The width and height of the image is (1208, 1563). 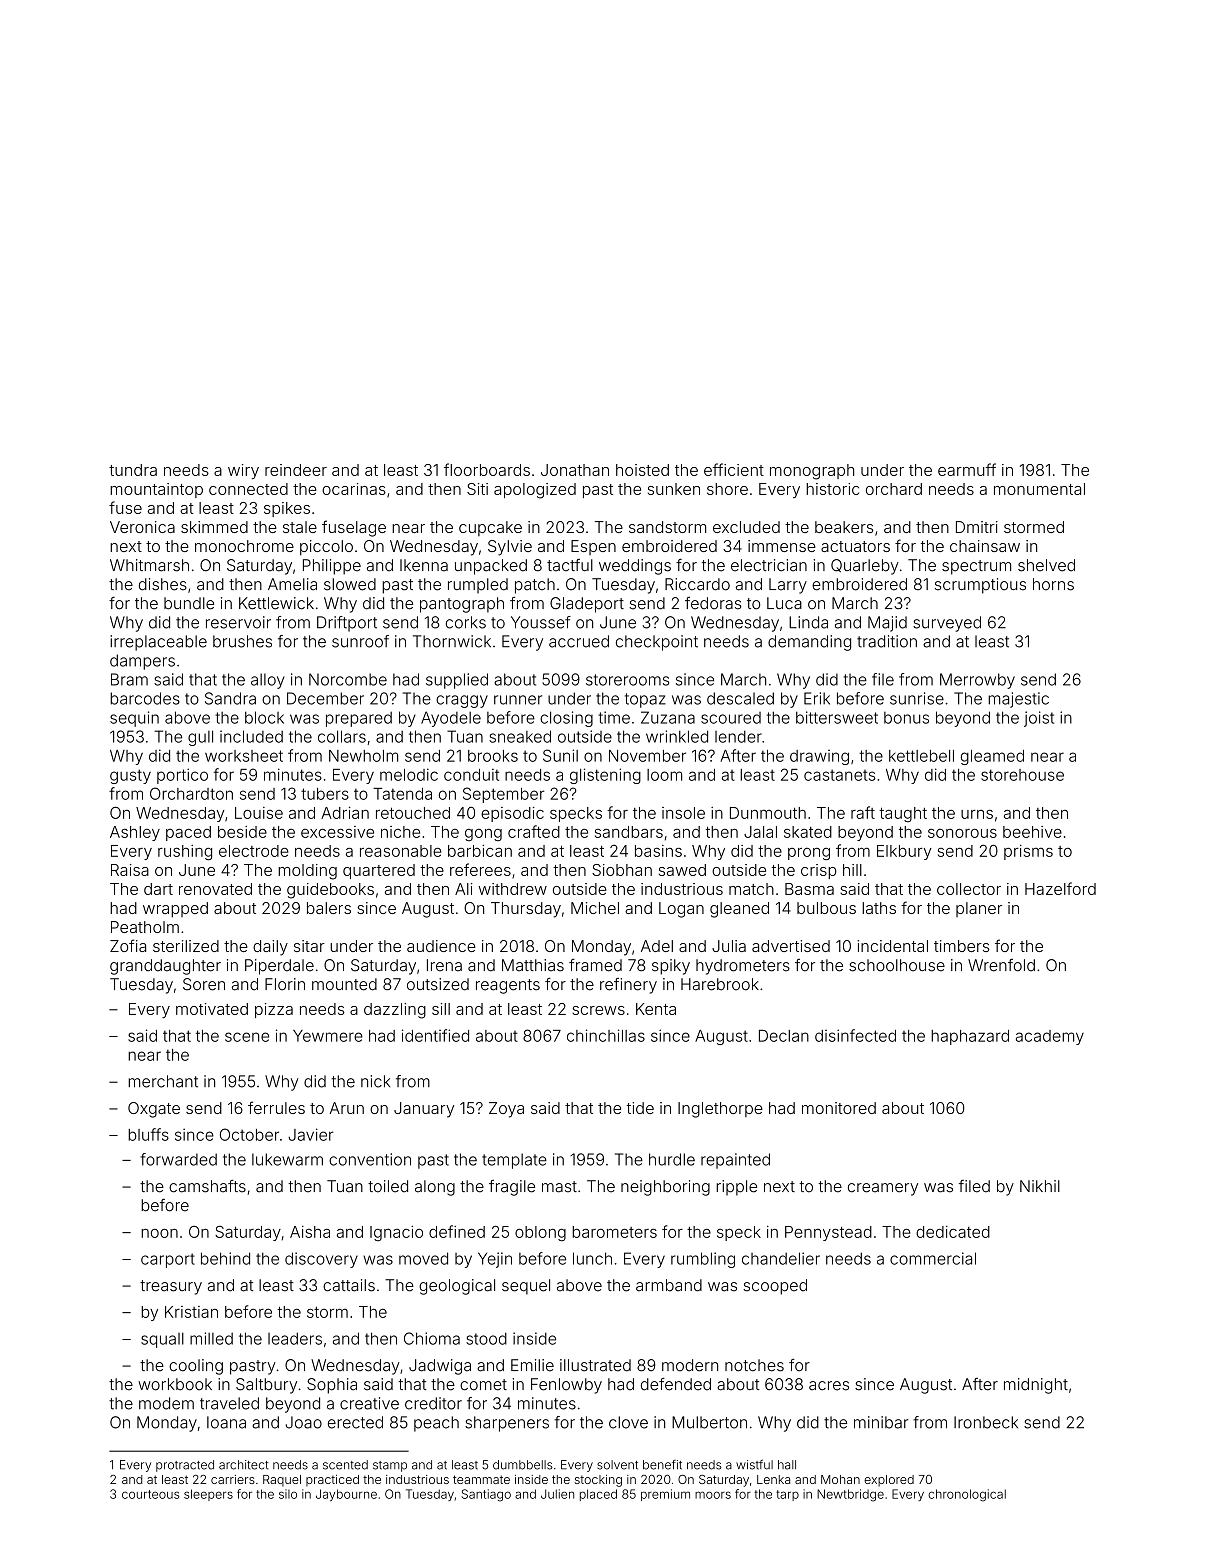 What do you see at coordinates (506, 1110) in the image?
I see `Zoya` at bounding box center [506, 1110].
